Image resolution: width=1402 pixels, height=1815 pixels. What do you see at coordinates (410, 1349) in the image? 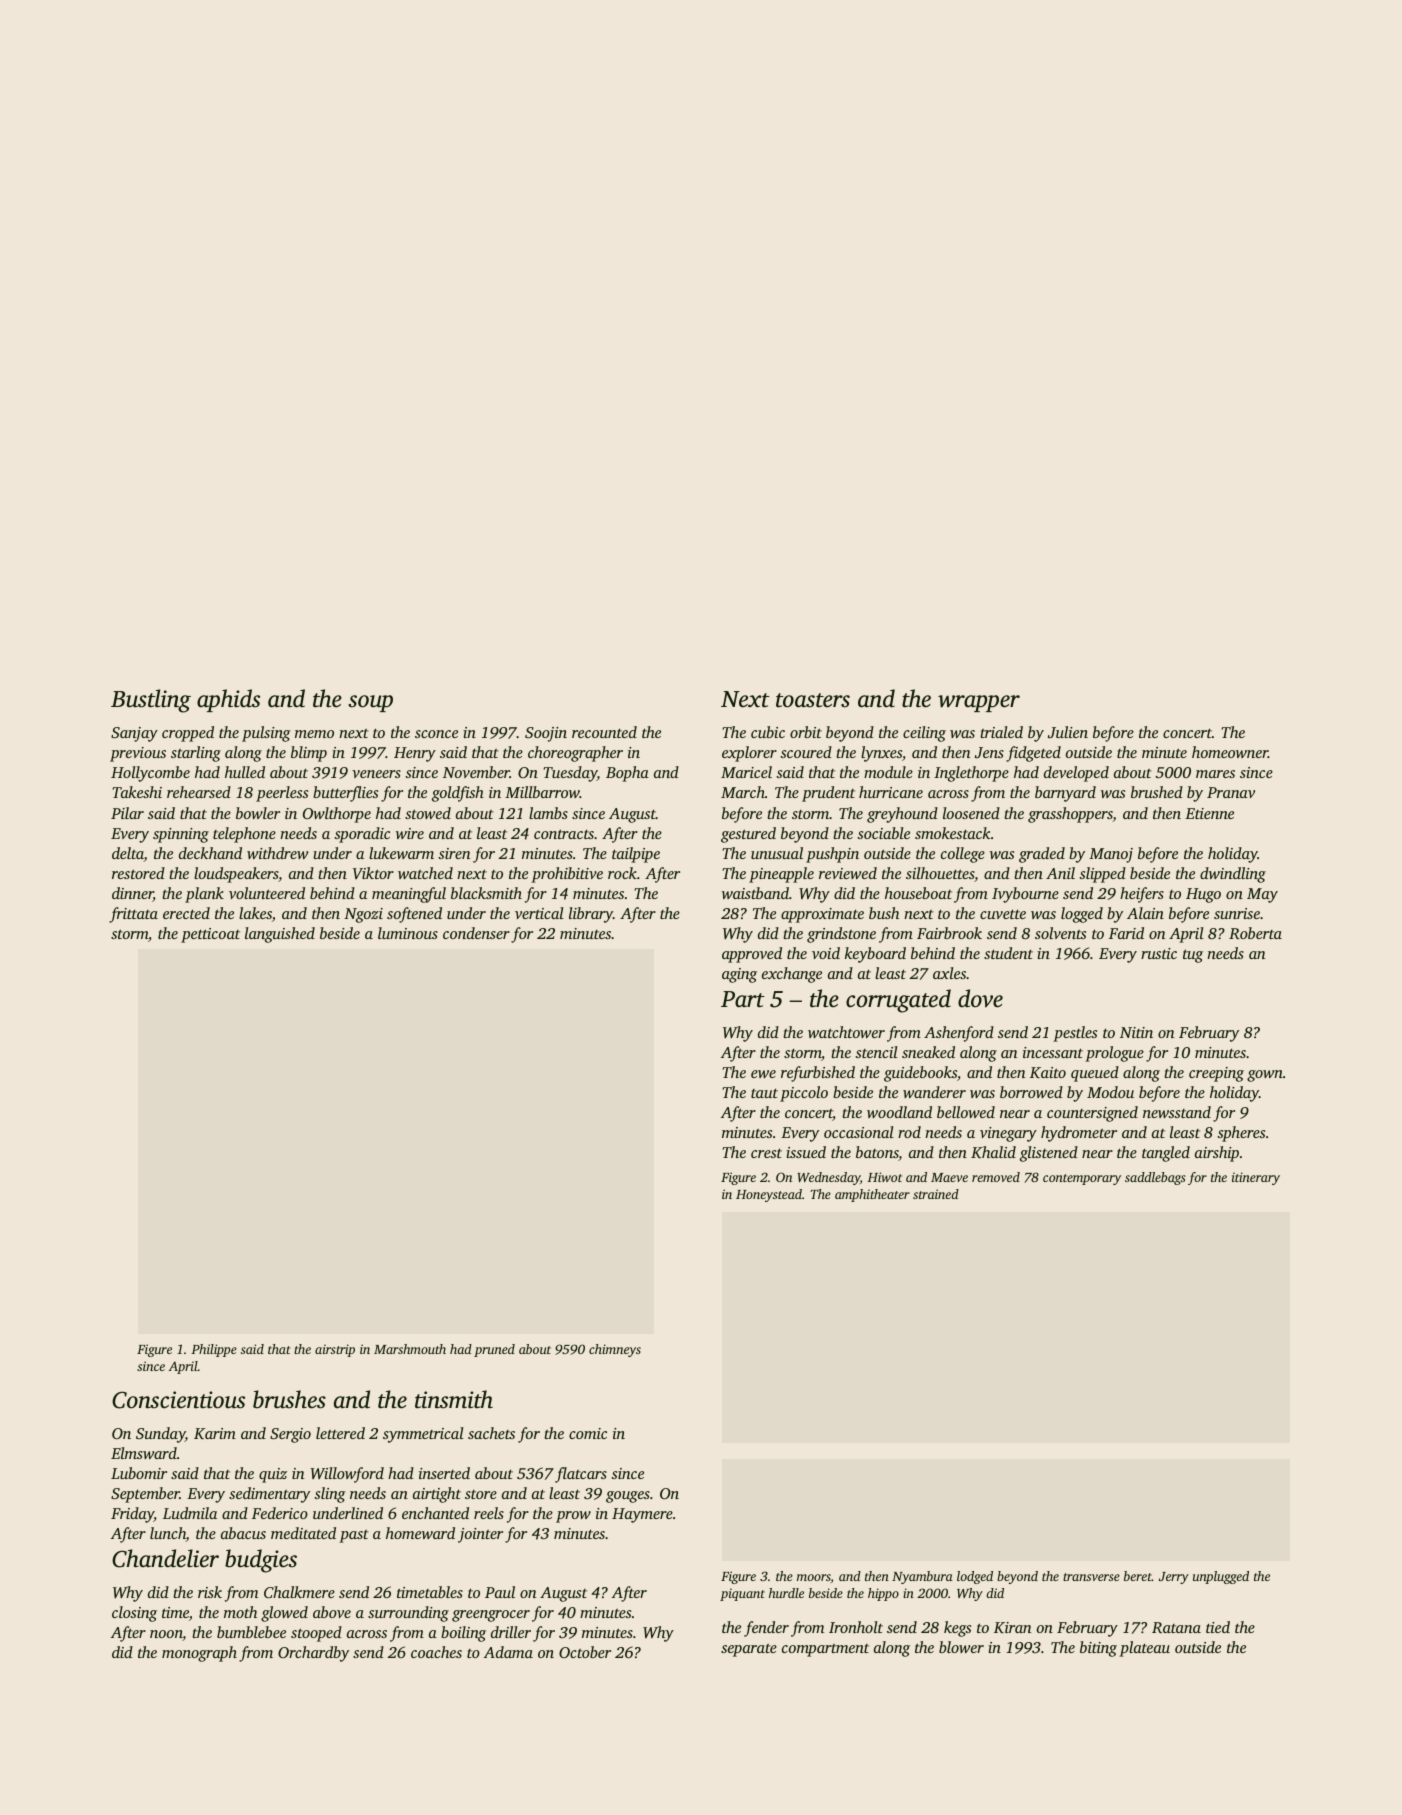
I see `Marshmouth` at bounding box center [410, 1349].
